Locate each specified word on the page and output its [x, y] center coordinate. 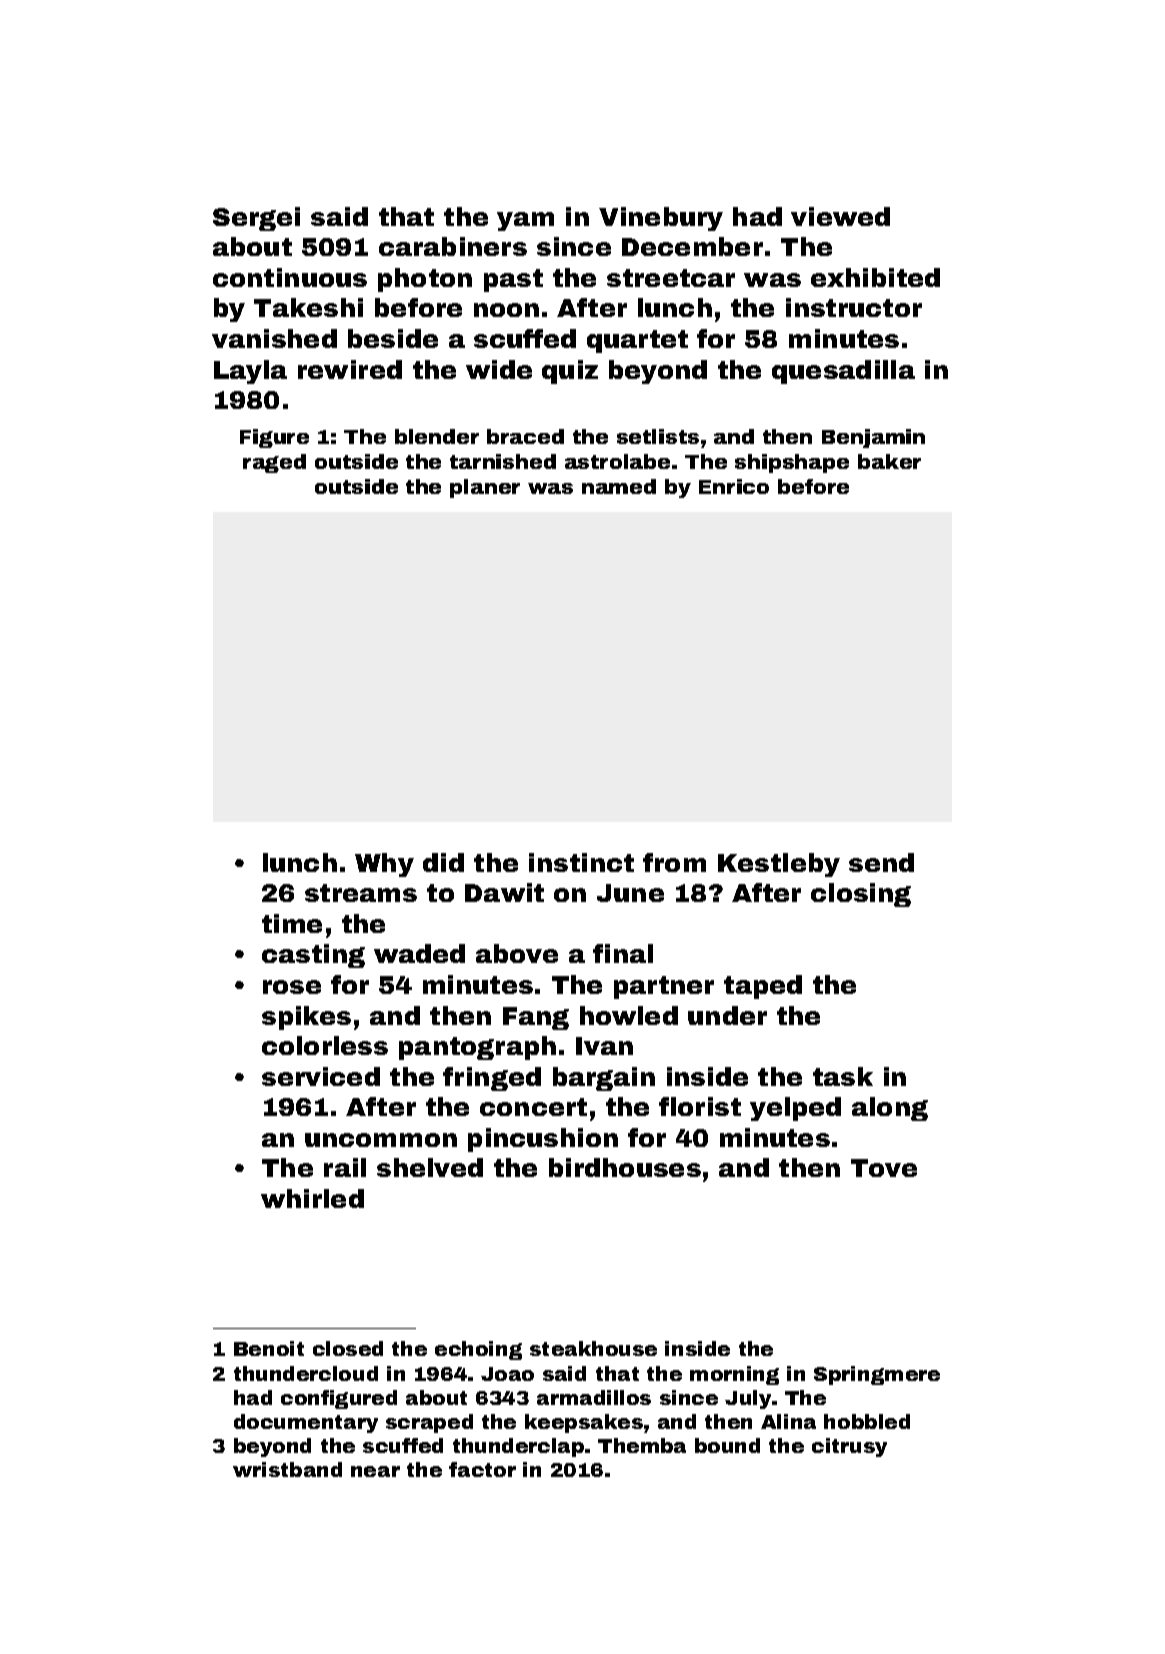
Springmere [877, 1375]
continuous [290, 277]
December [692, 246]
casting [313, 956]
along [890, 1109]
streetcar [671, 278]
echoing [478, 1350]
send [881, 862]
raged [274, 463]
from [674, 862]
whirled [312, 1198]
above [517, 953]
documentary [306, 1423]
